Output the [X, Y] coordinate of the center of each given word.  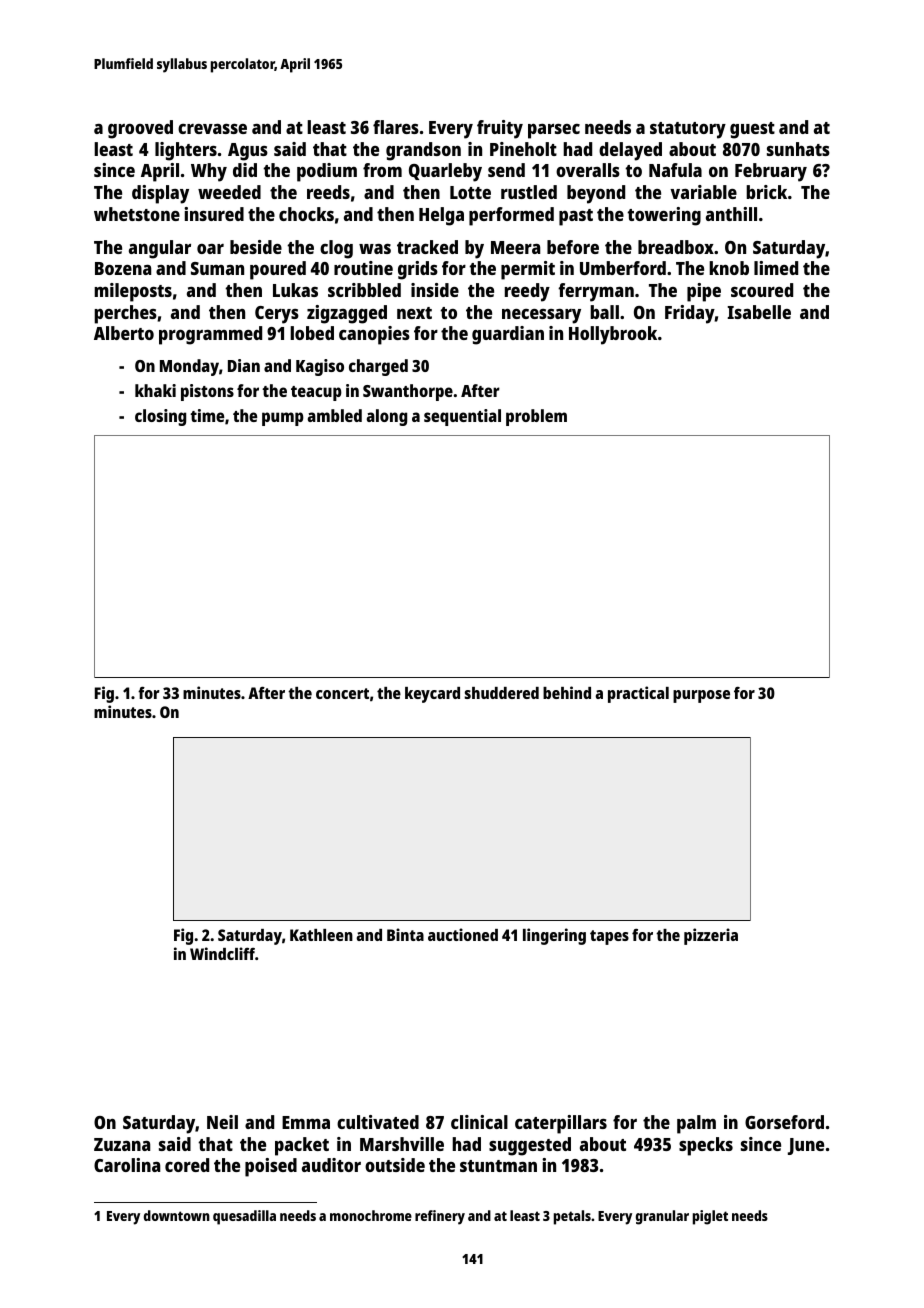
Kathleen [321, 935]
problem [536, 417]
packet [302, 1146]
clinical [479, 1122]
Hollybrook [613, 335]
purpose [701, 696]
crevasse [212, 129]
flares [396, 127]
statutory [688, 130]
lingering [554, 936]
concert [342, 693]
